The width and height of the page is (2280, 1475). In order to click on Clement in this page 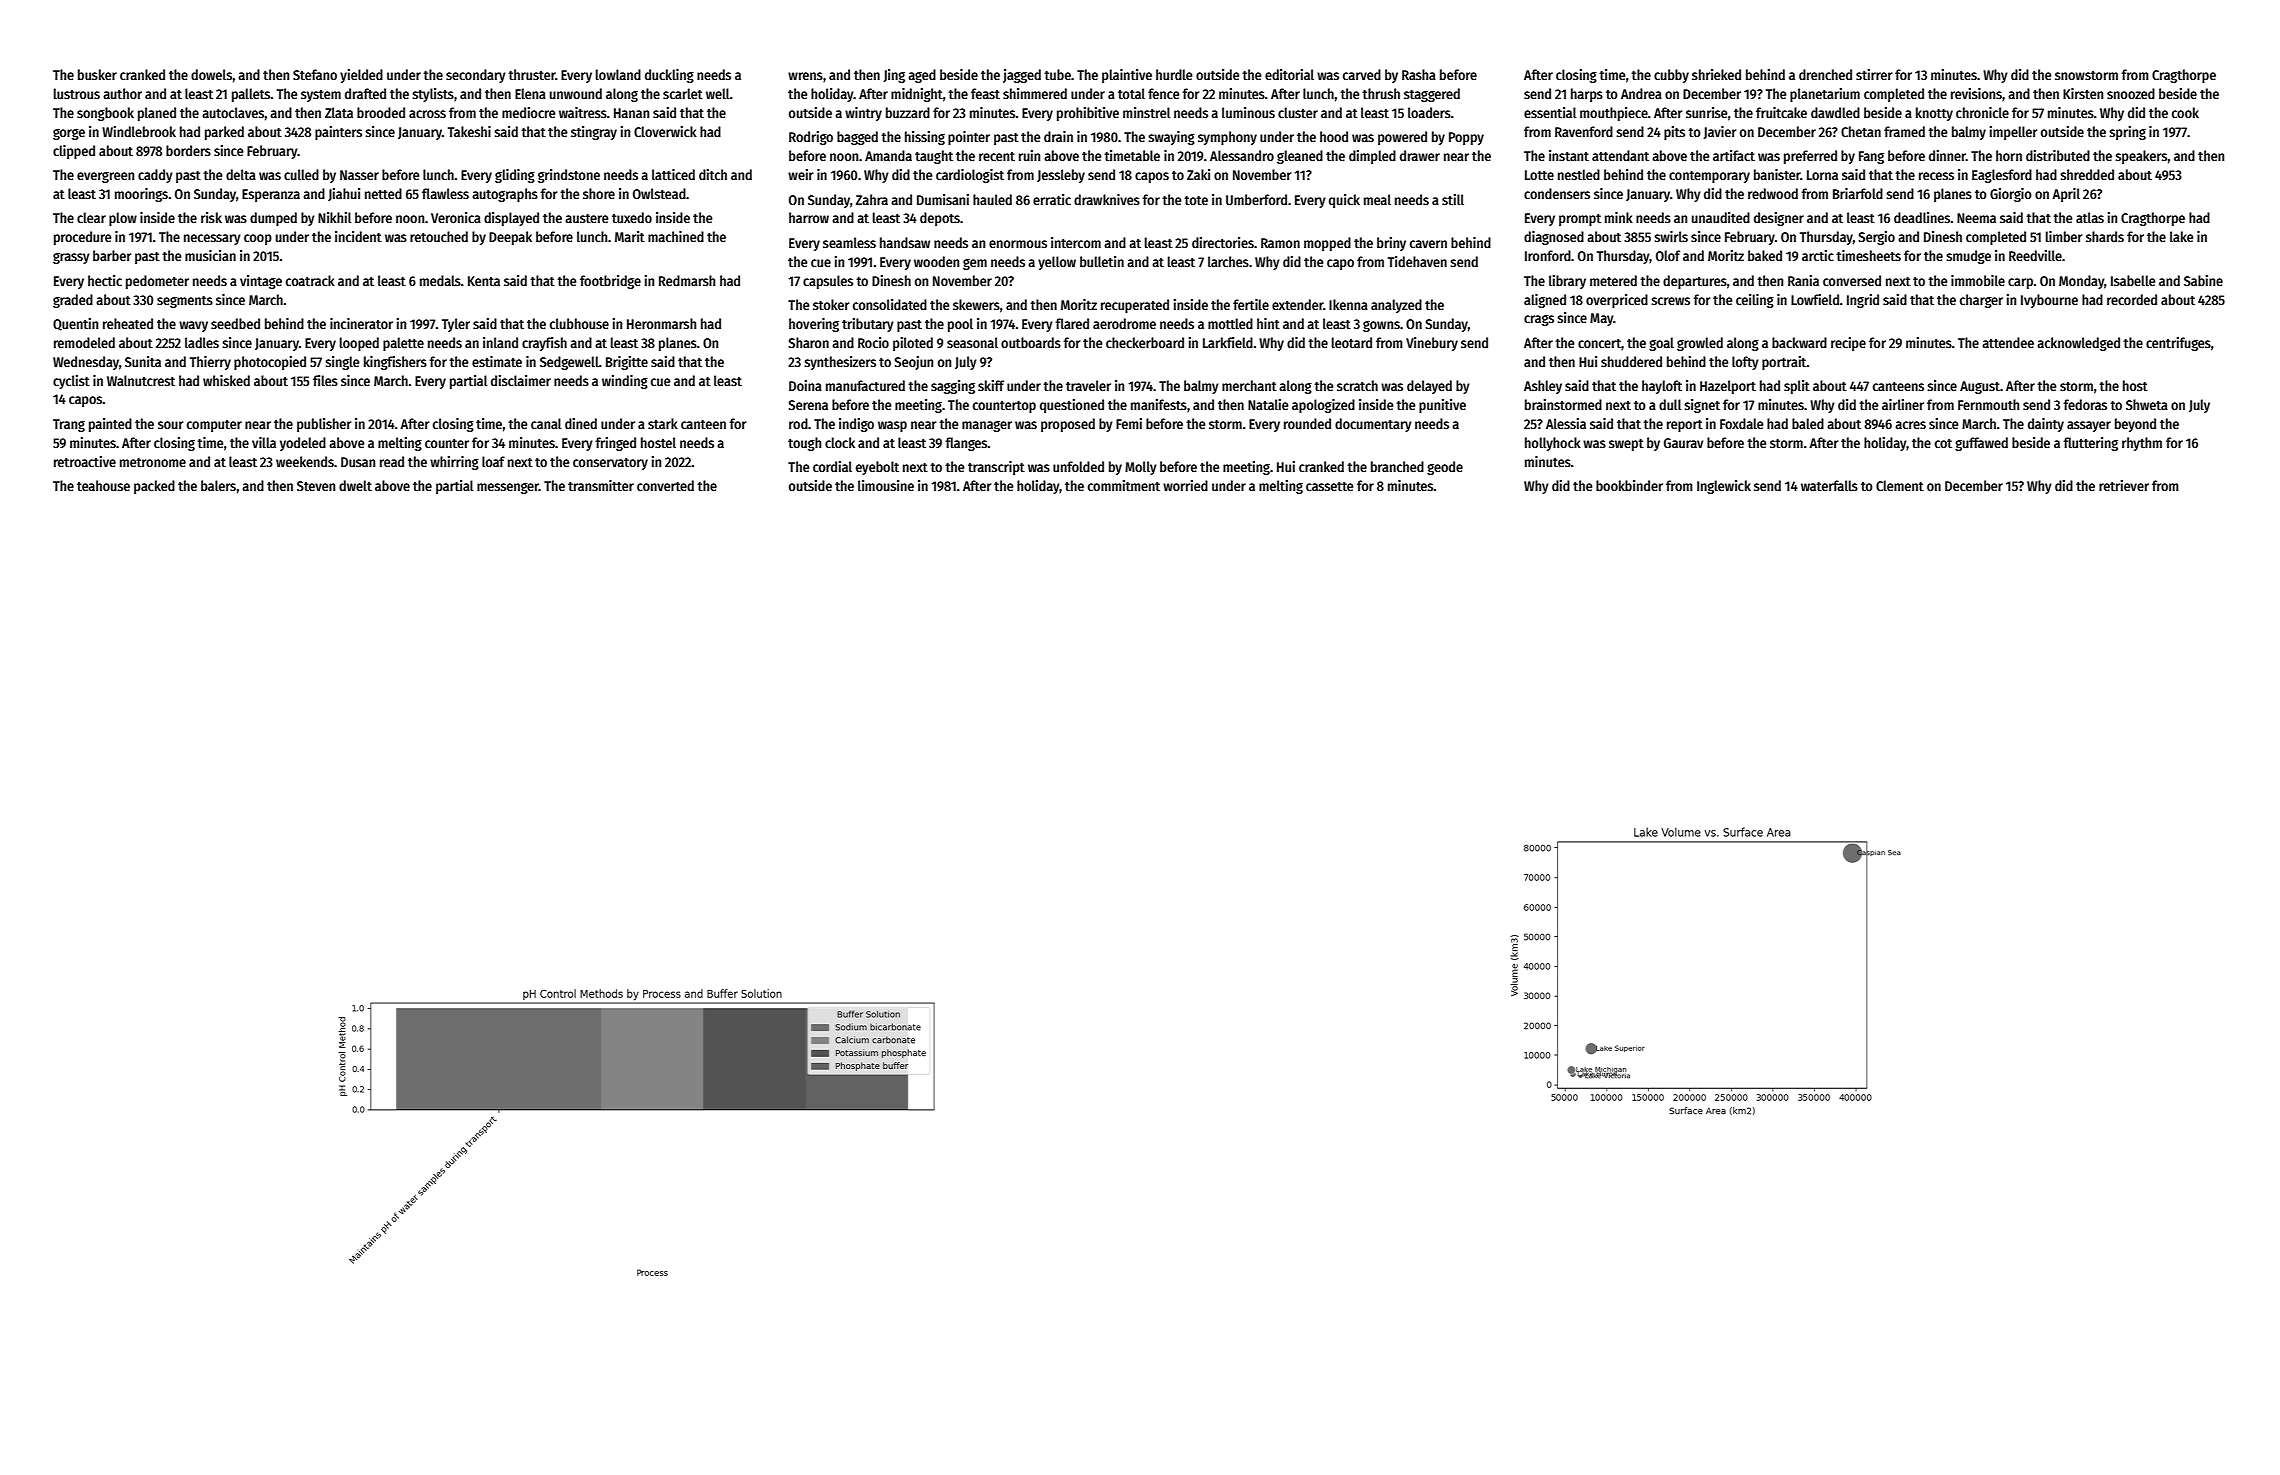, I will do `click(1900, 485)`.
